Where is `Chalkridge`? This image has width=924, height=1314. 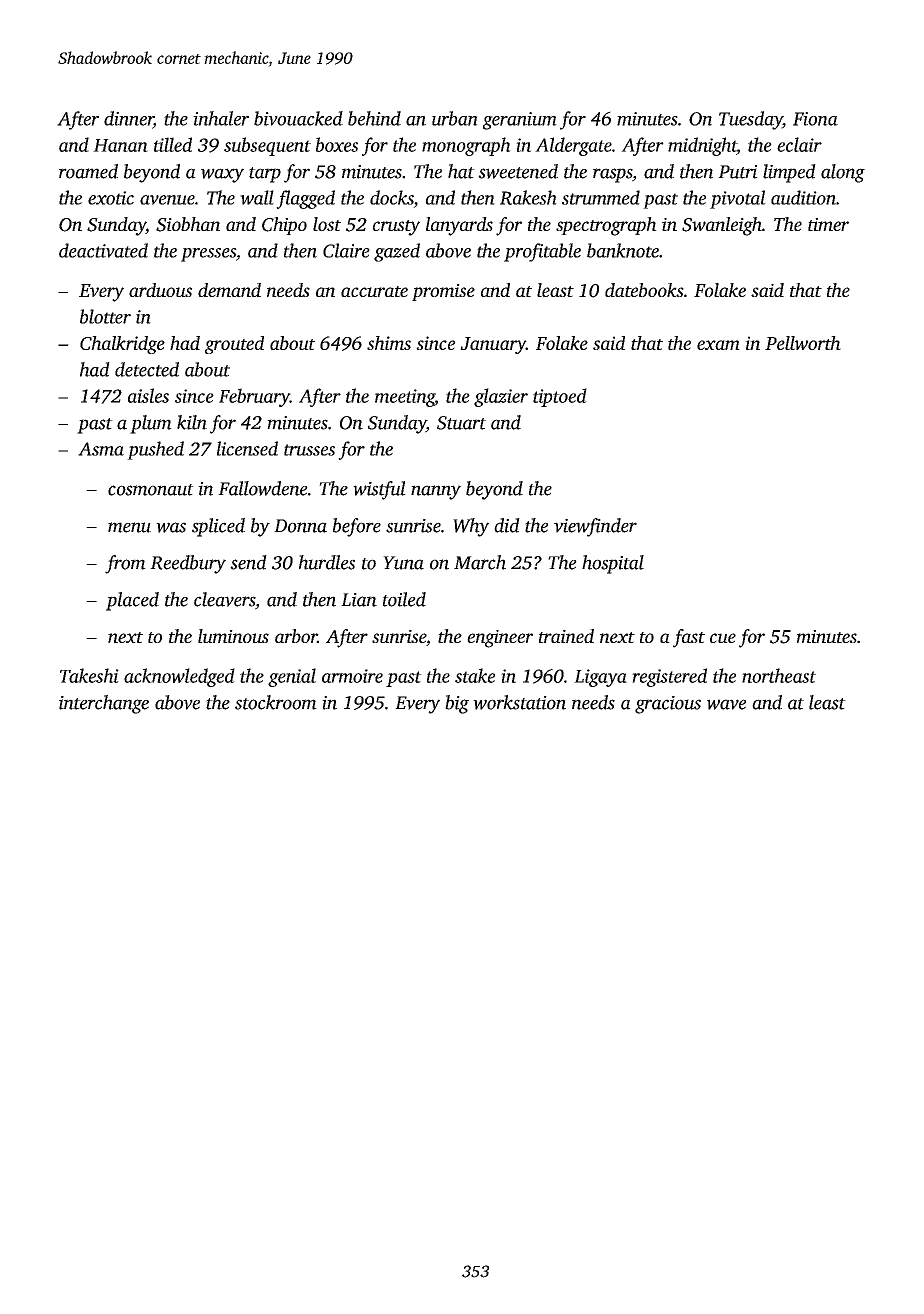
Chalkridge is located at coordinates (122, 345).
